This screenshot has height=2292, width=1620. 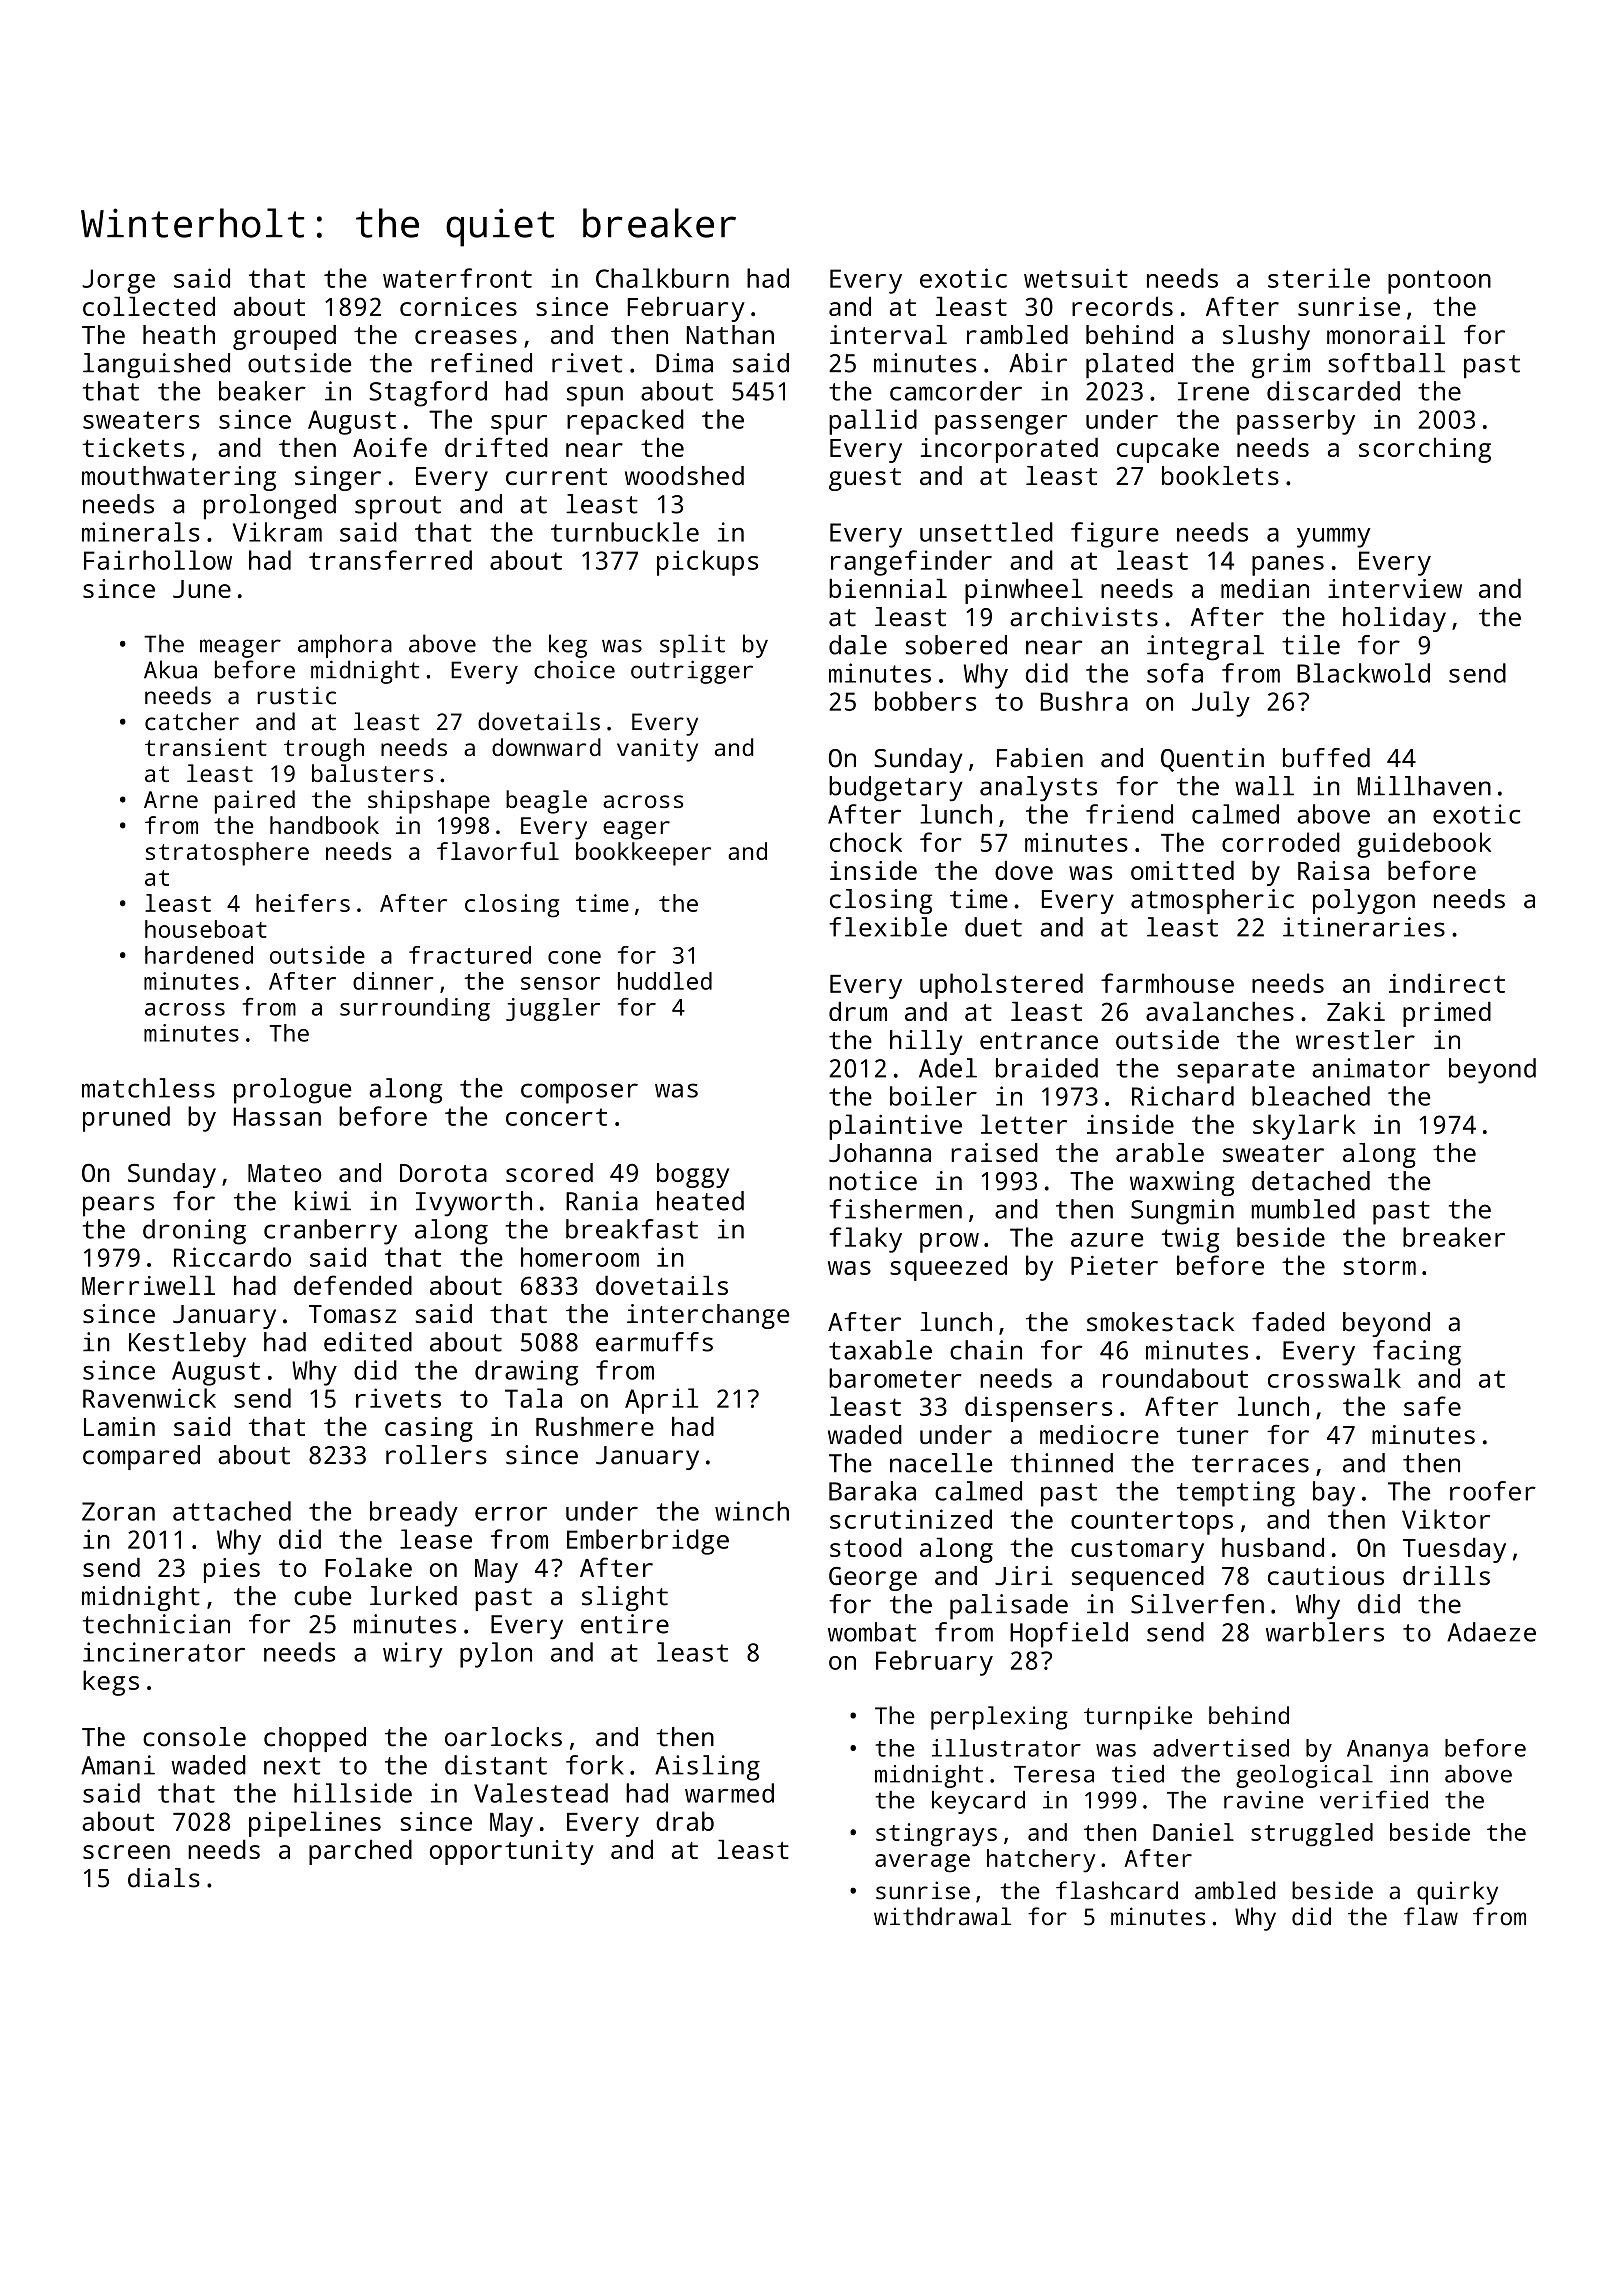 What do you see at coordinates (1439, 282) in the screenshot?
I see `pontoon` at bounding box center [1439, 282].
